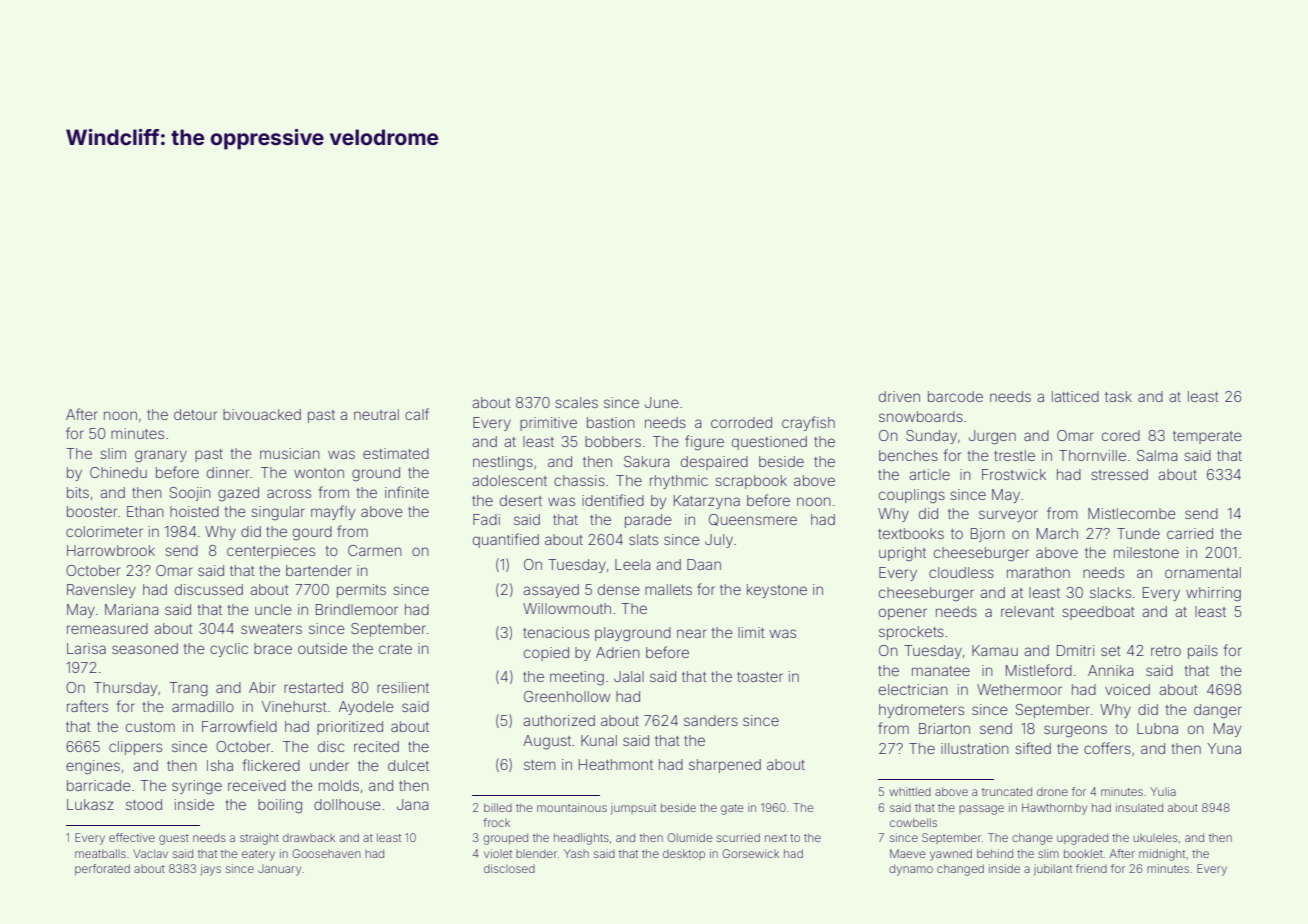  Describe the element at coordinates (662, 402) in the page. I see `June` at that location.
